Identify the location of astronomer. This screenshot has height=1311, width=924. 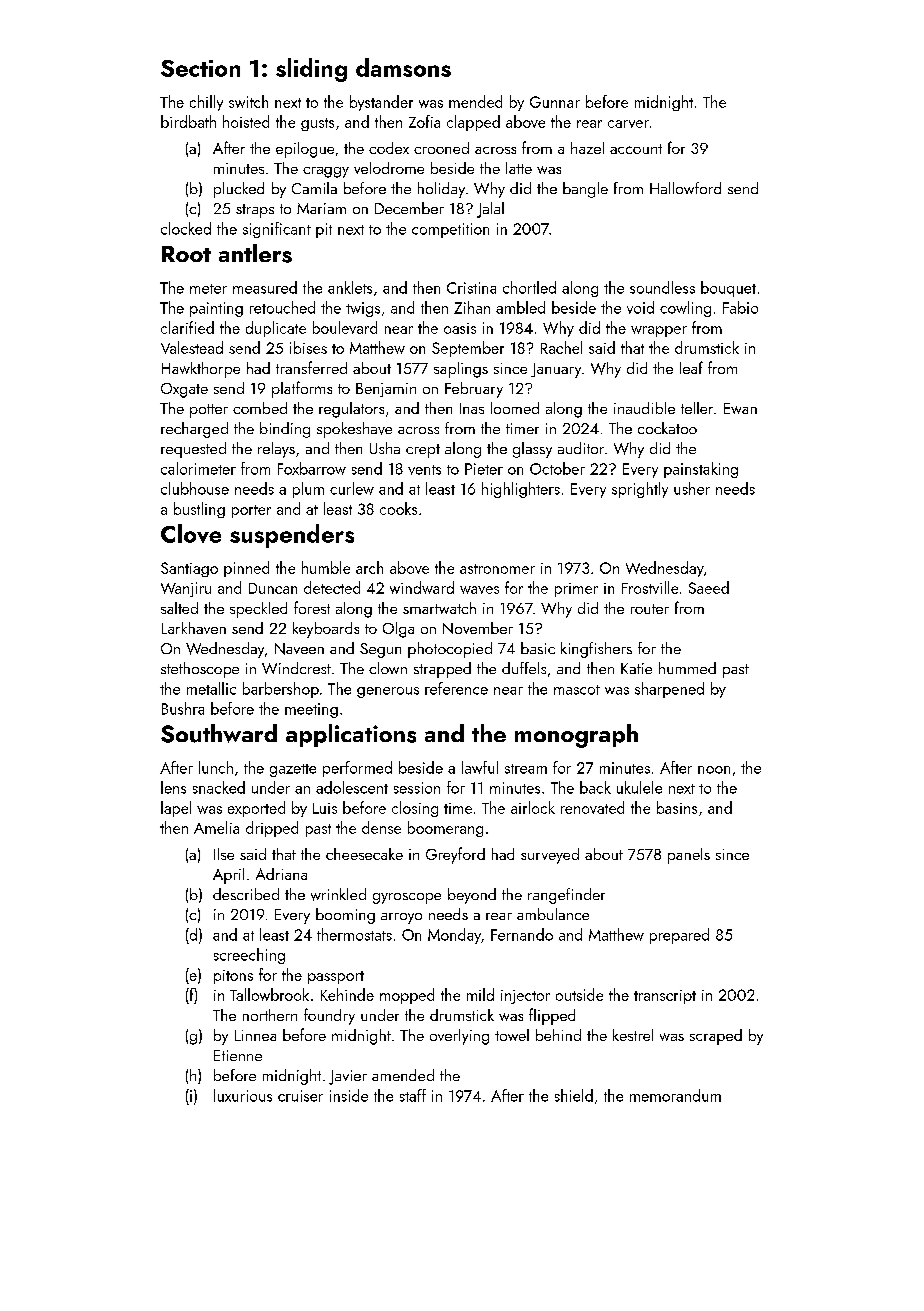
(497, 569).
